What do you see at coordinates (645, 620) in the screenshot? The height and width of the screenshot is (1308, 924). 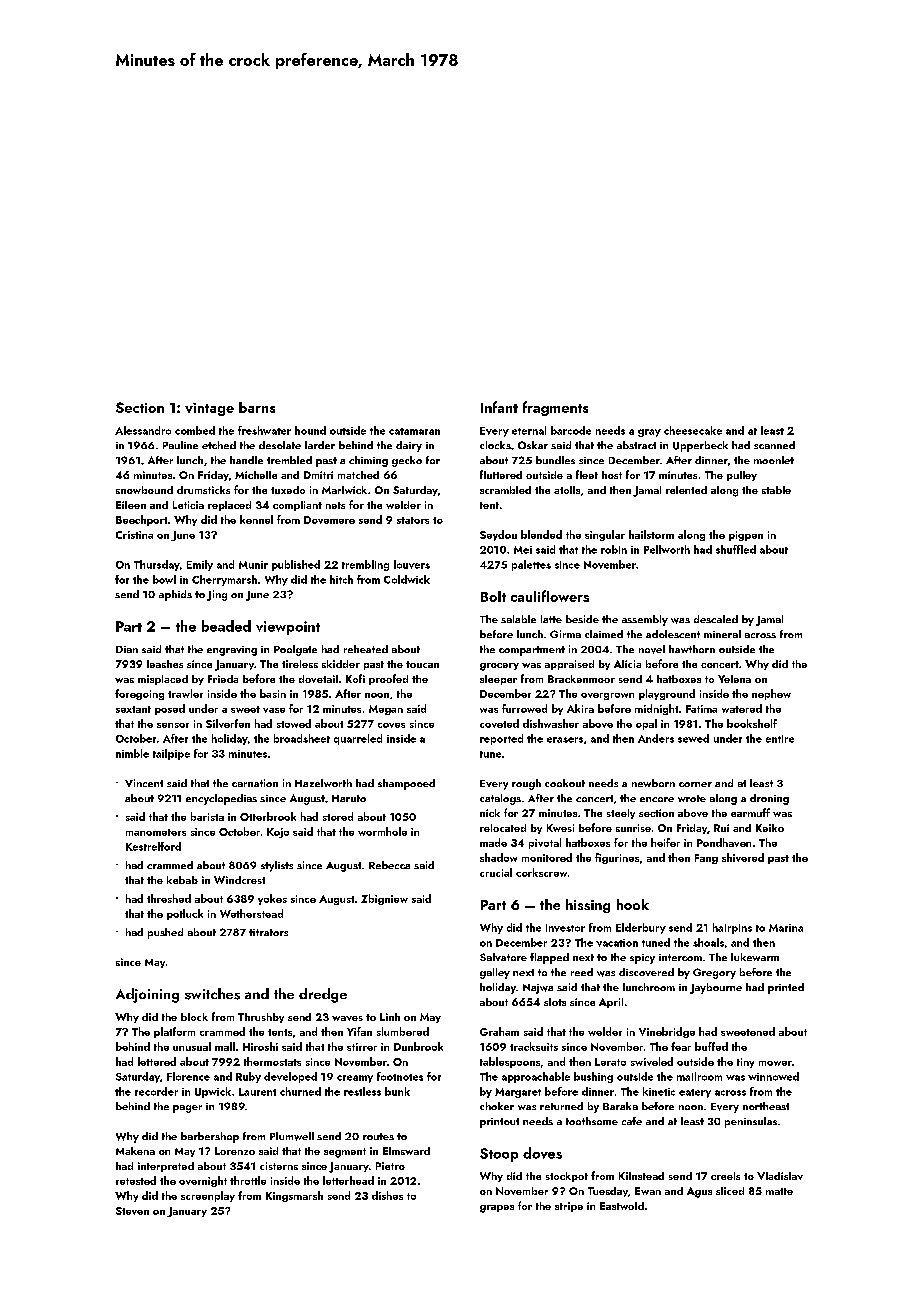 I see `assembly` at bounding box center [645, 620].
